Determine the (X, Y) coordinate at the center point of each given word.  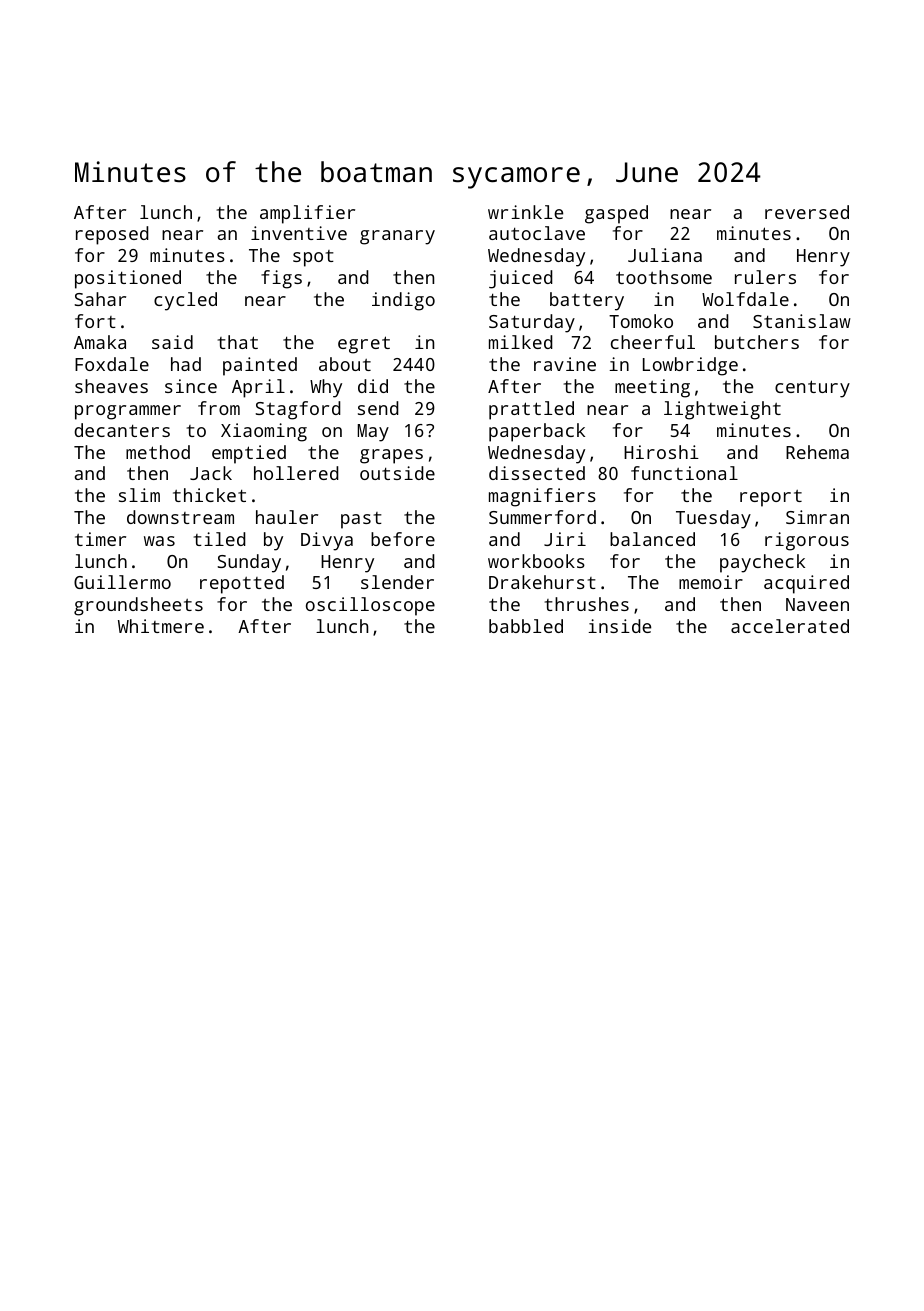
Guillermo (122, 582)
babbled (526, 626)
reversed (807, 212)
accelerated (790, 626)
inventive (299, 233)
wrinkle (525, 212)
